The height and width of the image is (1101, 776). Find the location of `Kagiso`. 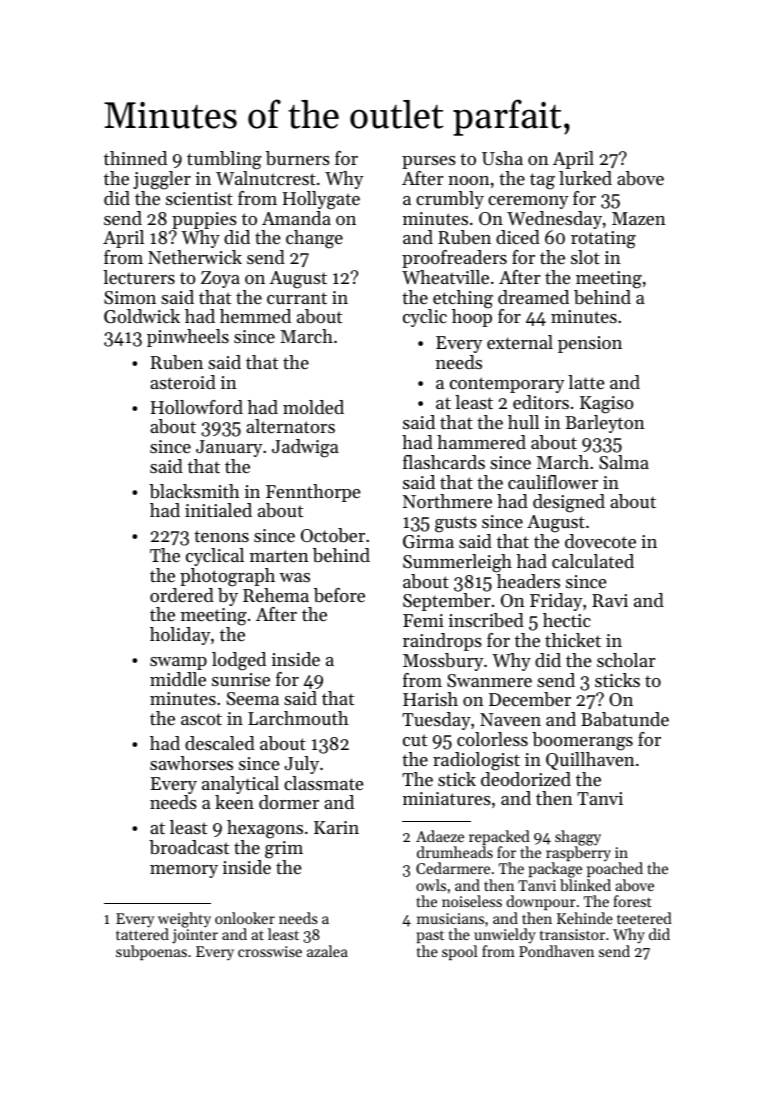

Kagiso is located at coordinates (607, 405).
